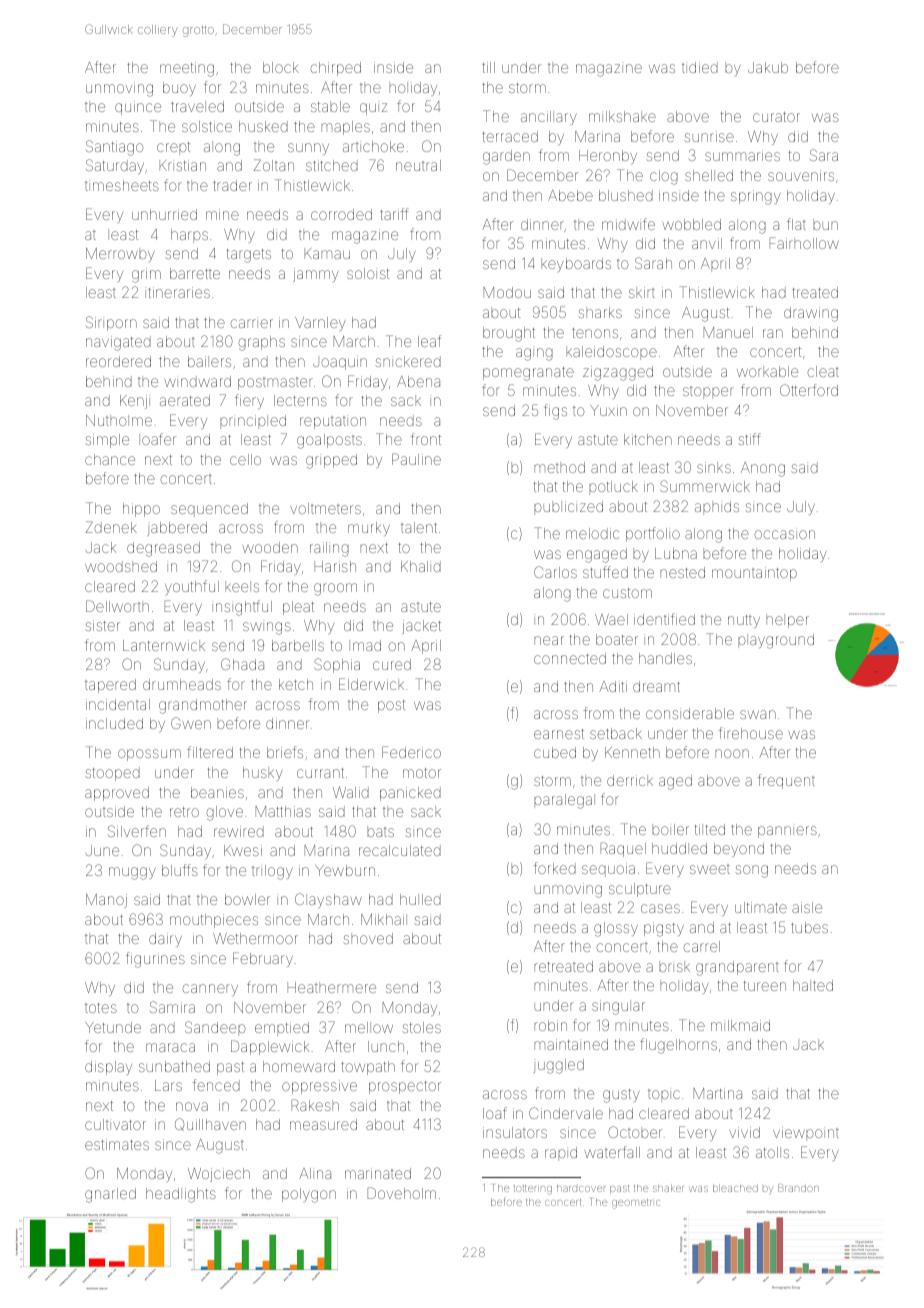 The height and width of the screenshot is (1308, 924). Describe the element at coordinates (798, 1188) in the screenshot. I see `Brandon` at that location.
